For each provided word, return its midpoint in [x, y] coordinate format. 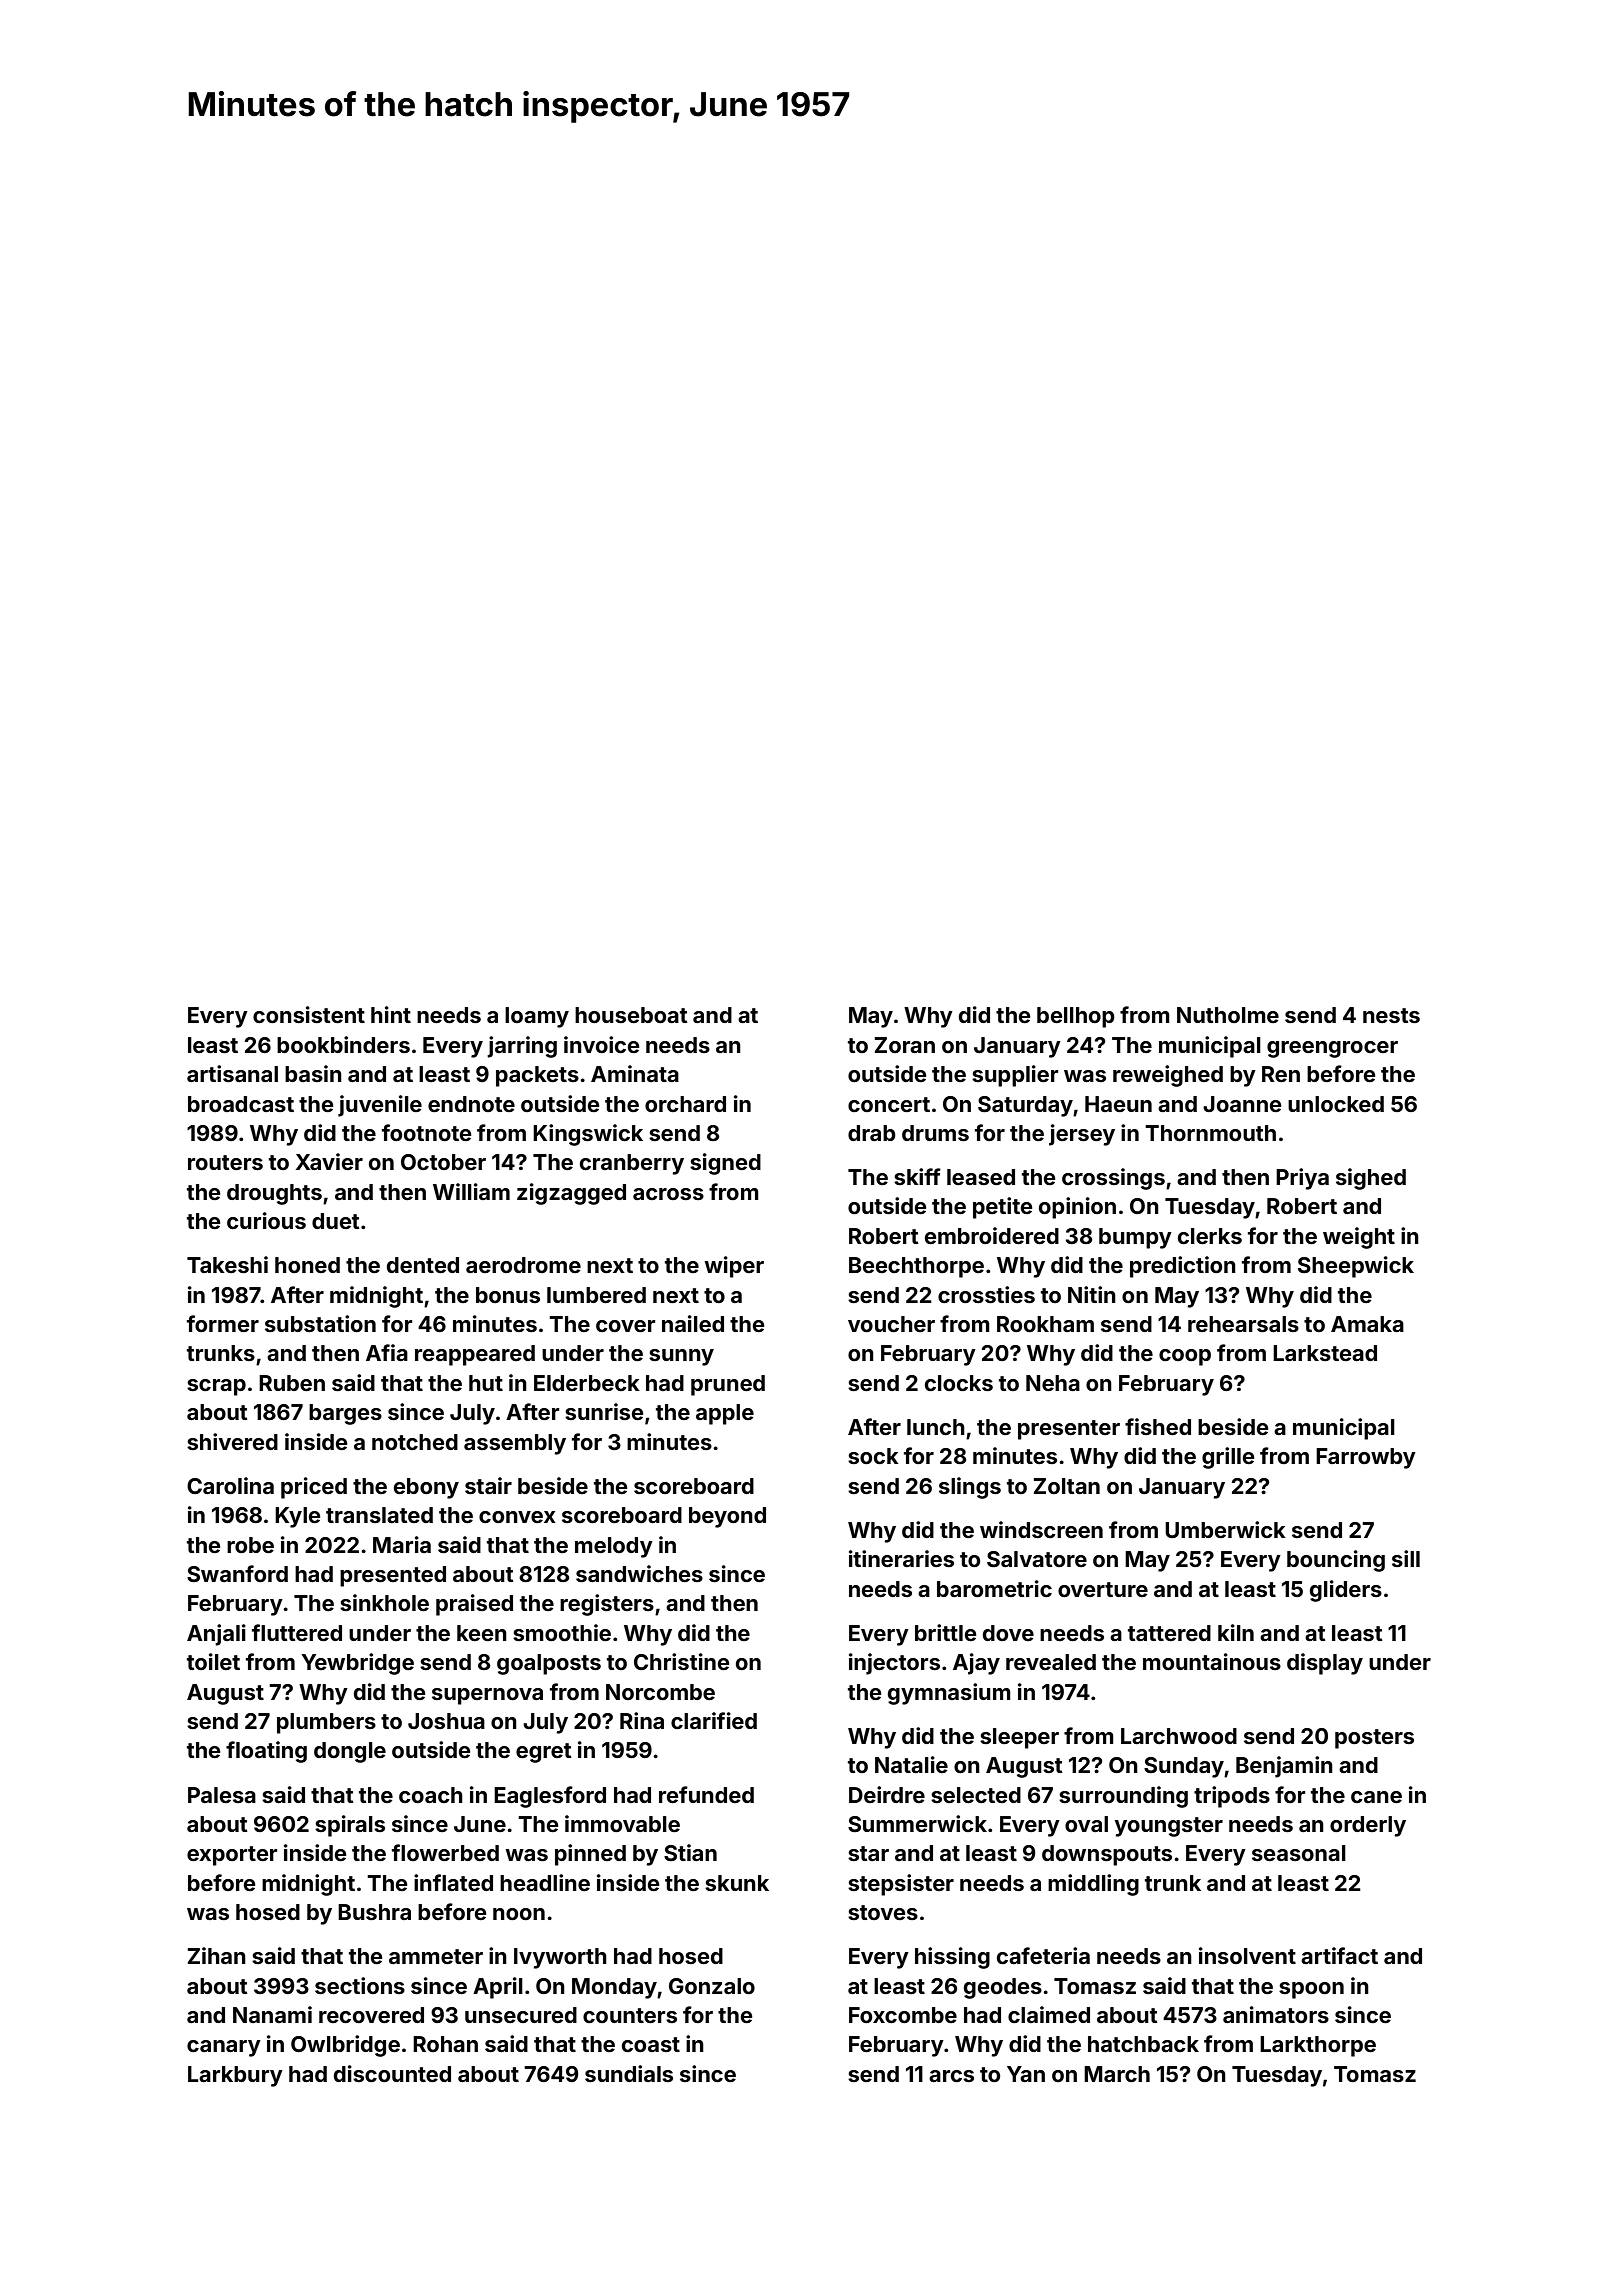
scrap [216, 1387]
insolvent [1247, 1955]
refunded [706, 1794]
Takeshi [227, 1264]
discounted [392, 2073]
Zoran [905, 1045]
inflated [453, 1882]
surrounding [1123, 1797]
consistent [309, 1014]
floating [266, 1752]
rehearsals [1243, 1324]
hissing [952, 1958]
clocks [959, 1383]
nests [1391, 1015]
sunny [681, 1357]
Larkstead [1325, 1353]
